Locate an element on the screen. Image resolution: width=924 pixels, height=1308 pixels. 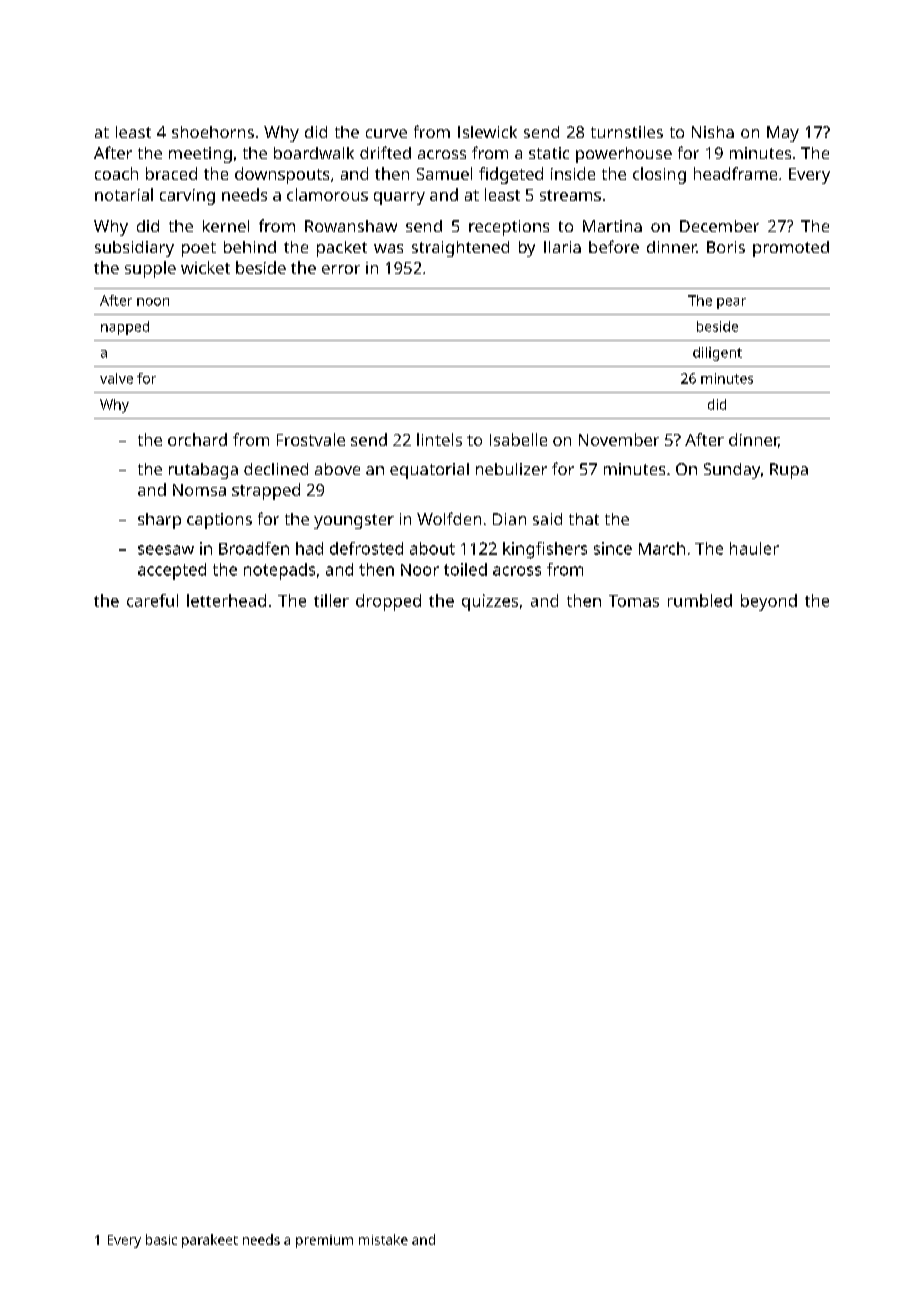
mistake is located at coordinates (383, 1239).
